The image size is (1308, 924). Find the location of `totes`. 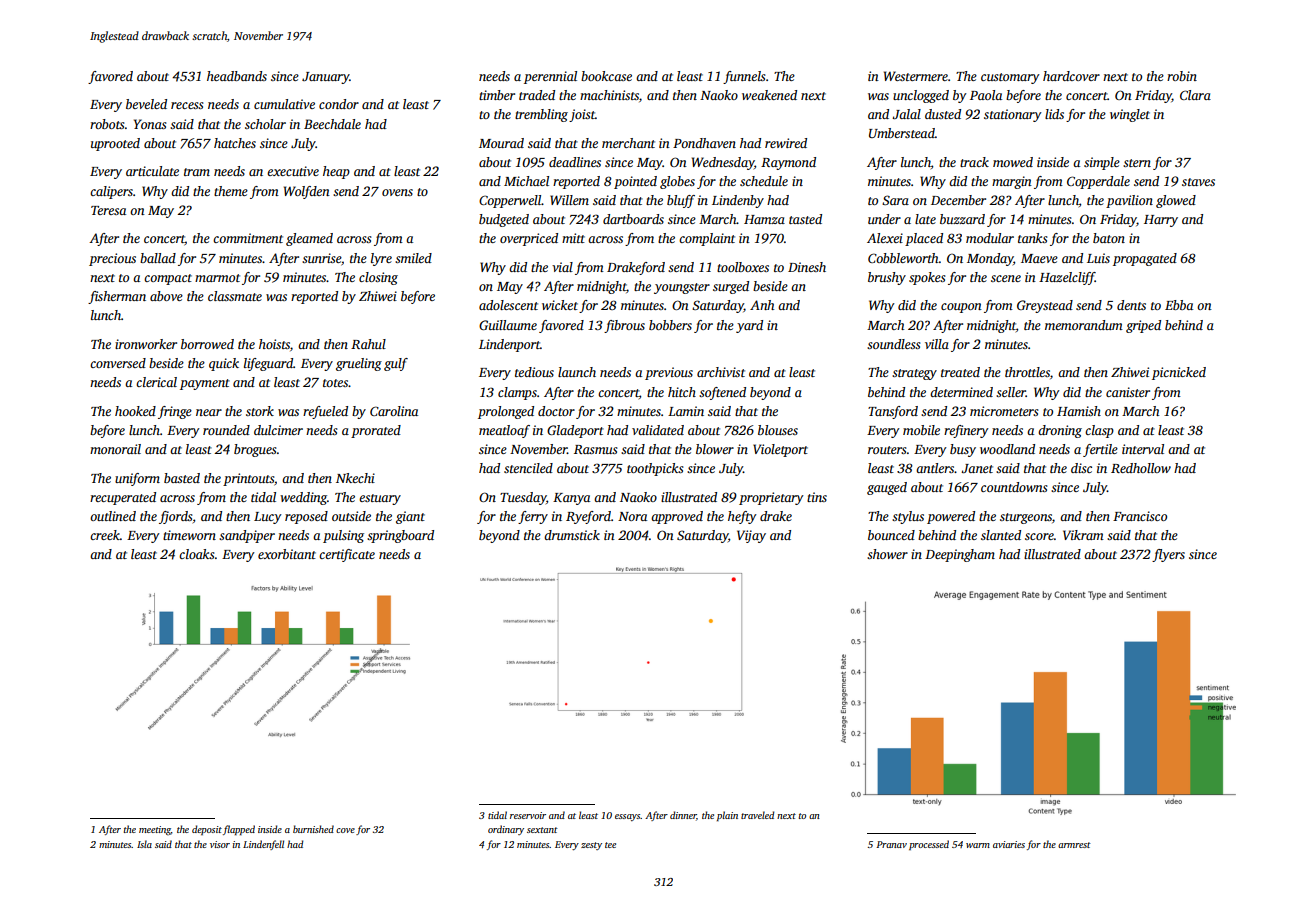

totes is located at coordinates (335, 383).
